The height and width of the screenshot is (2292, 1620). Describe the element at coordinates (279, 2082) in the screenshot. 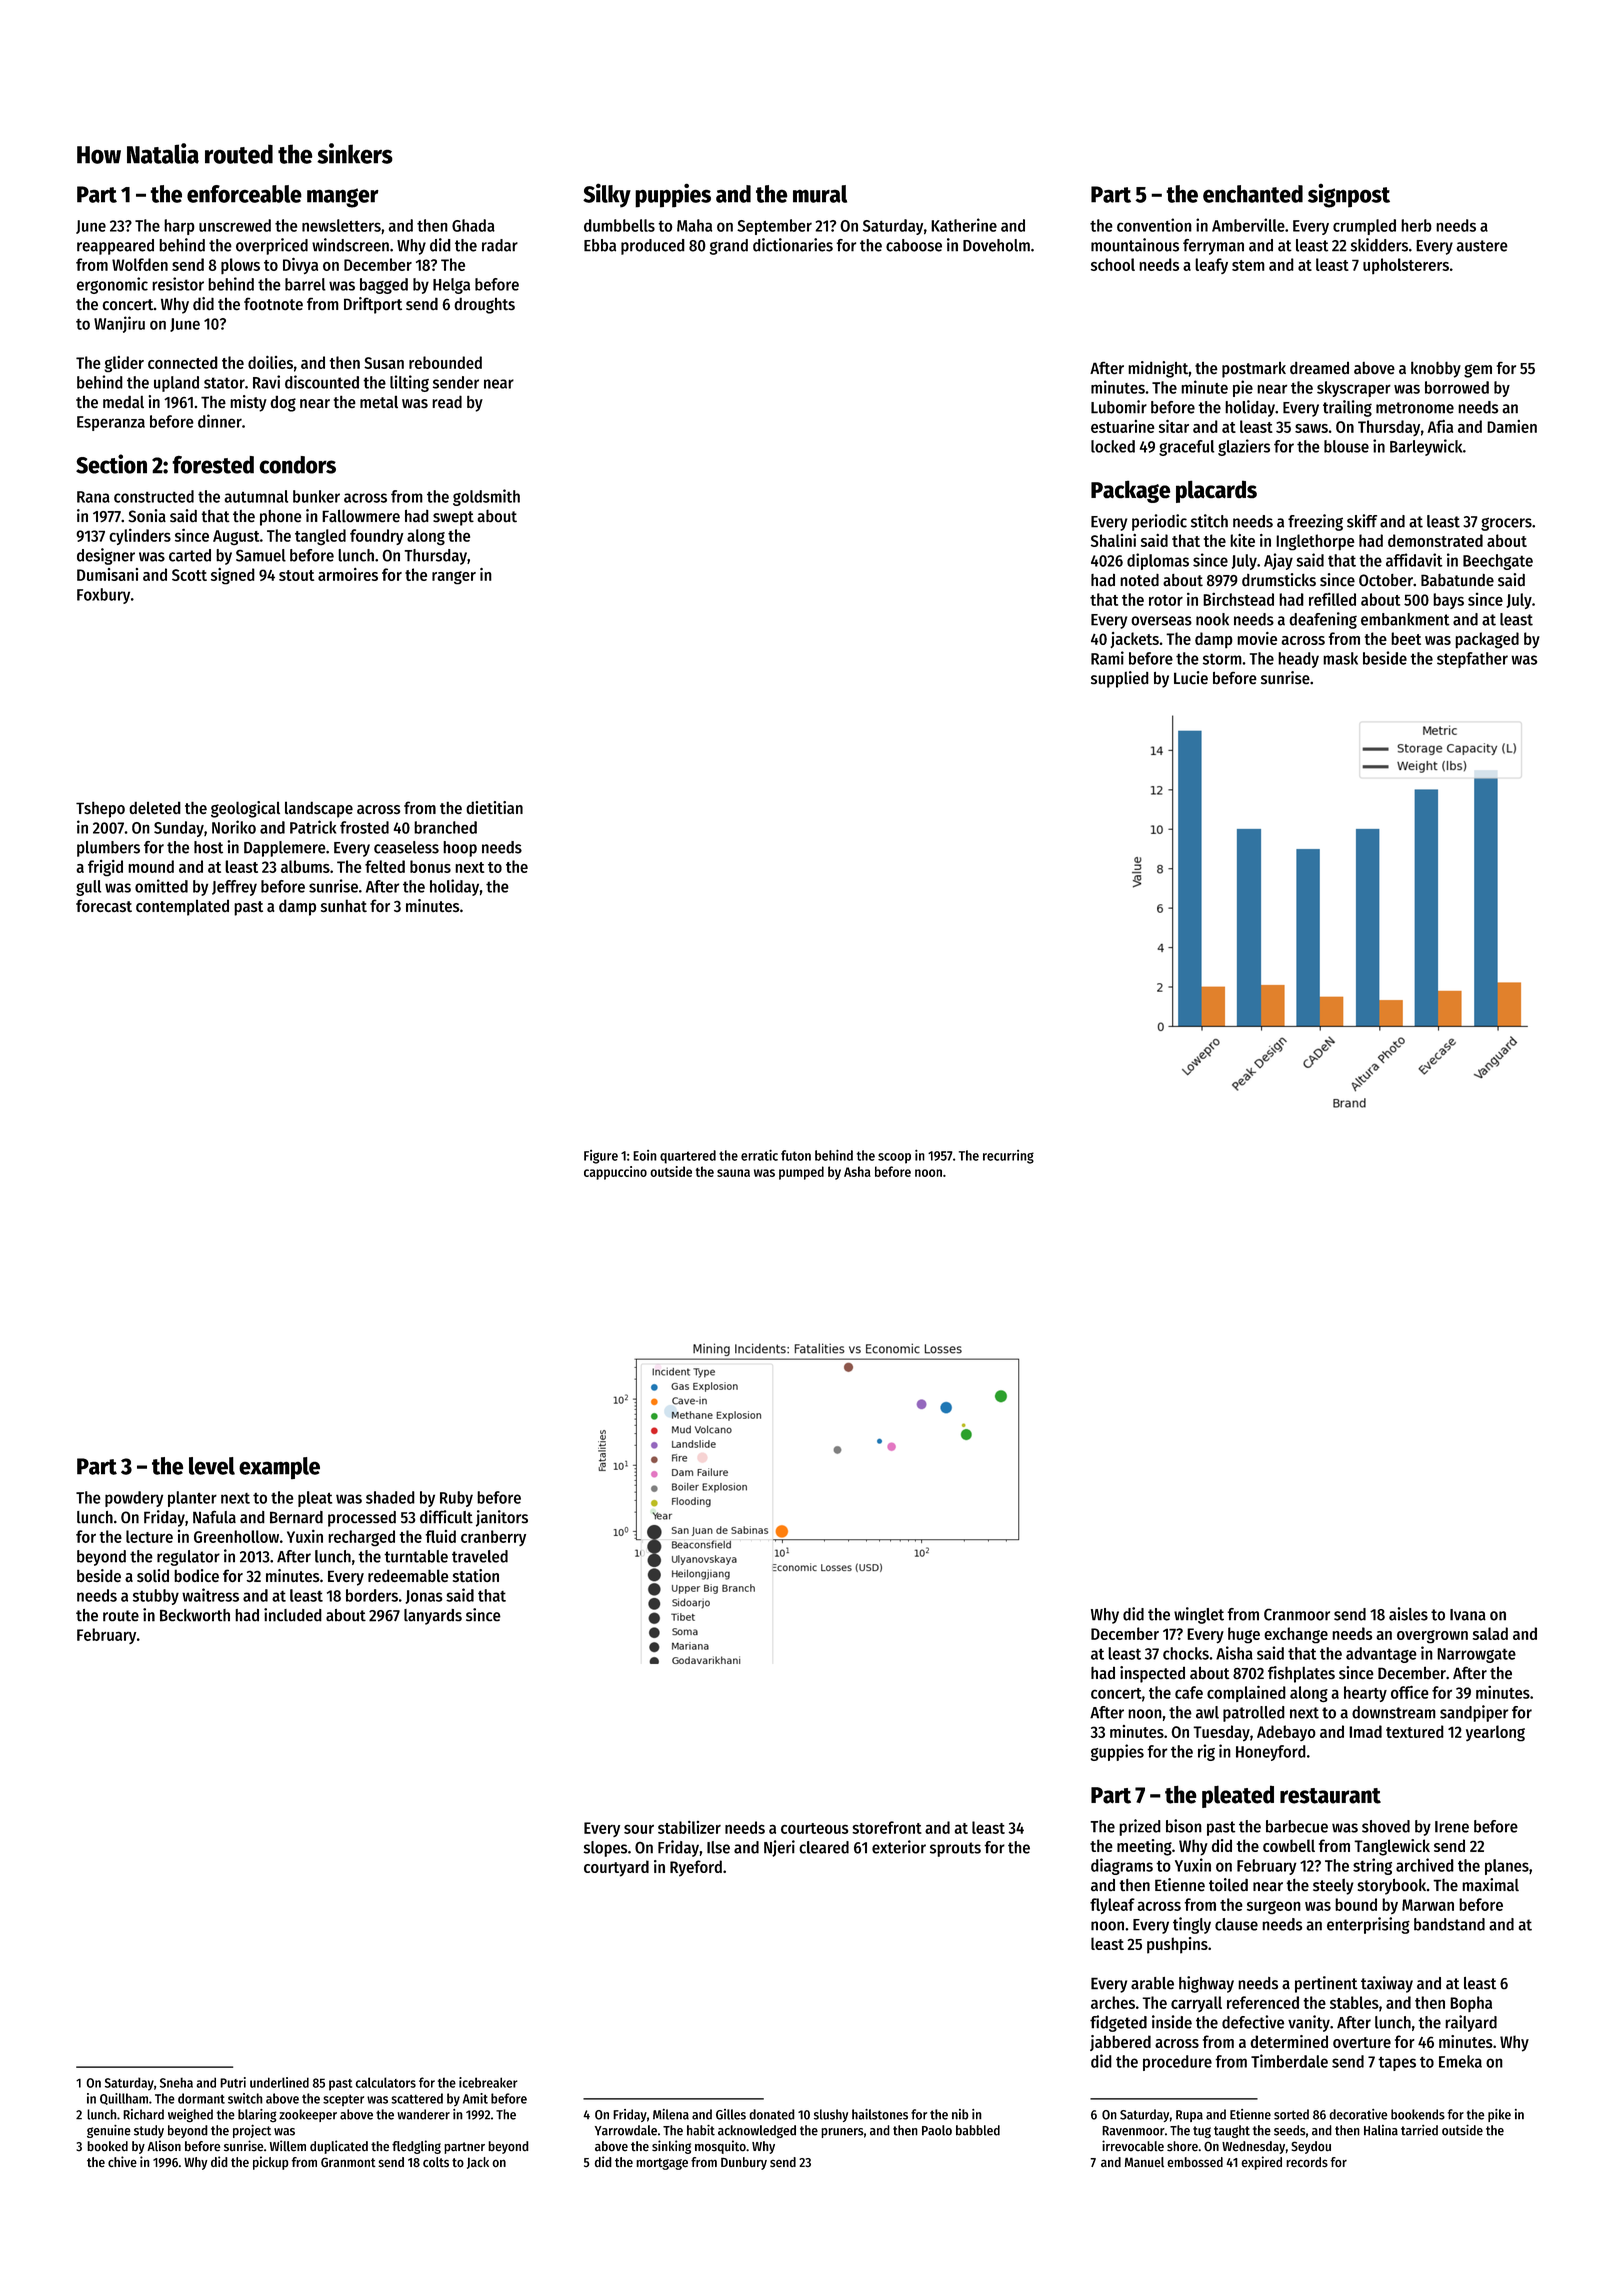

I see `underlined` at that location.
